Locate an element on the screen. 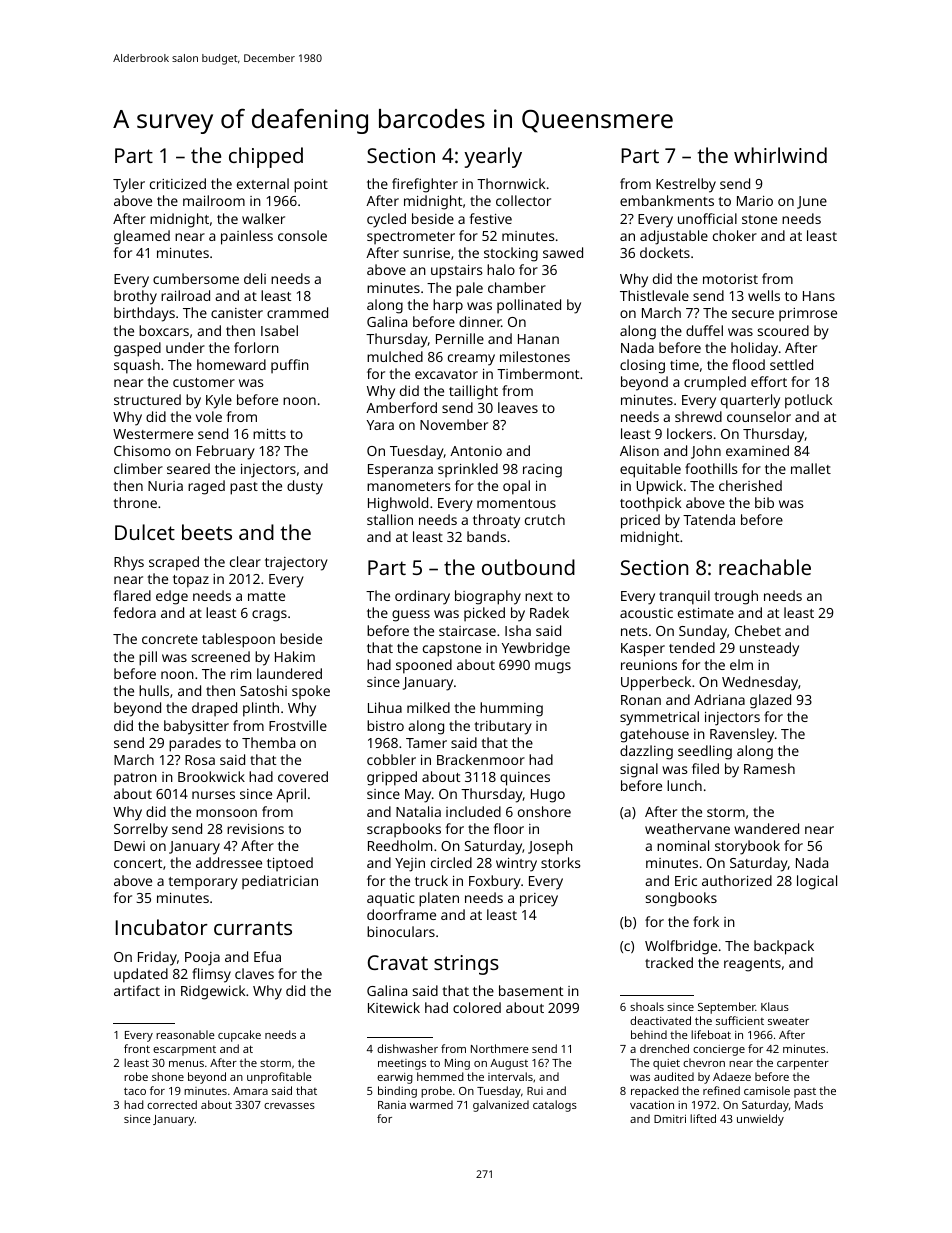 Image resolution: width=952 pixels, height=1233 pixels. guess is located at coordinates (411, 616).
